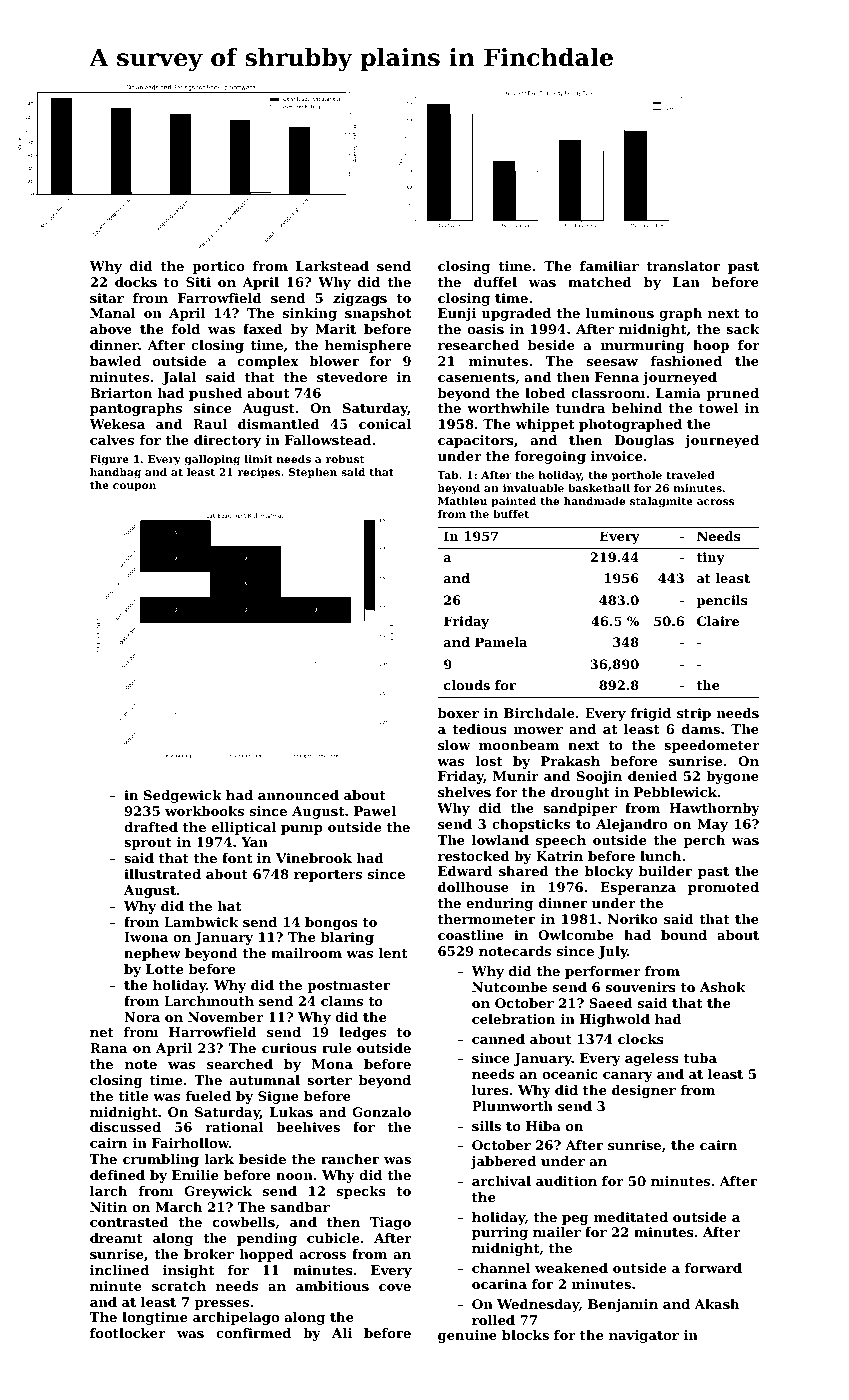 This page has width=849, height=1400. What do you see at coordinates (218, 267) in the page?
I see `portico` at bounding box center [218, 267].
